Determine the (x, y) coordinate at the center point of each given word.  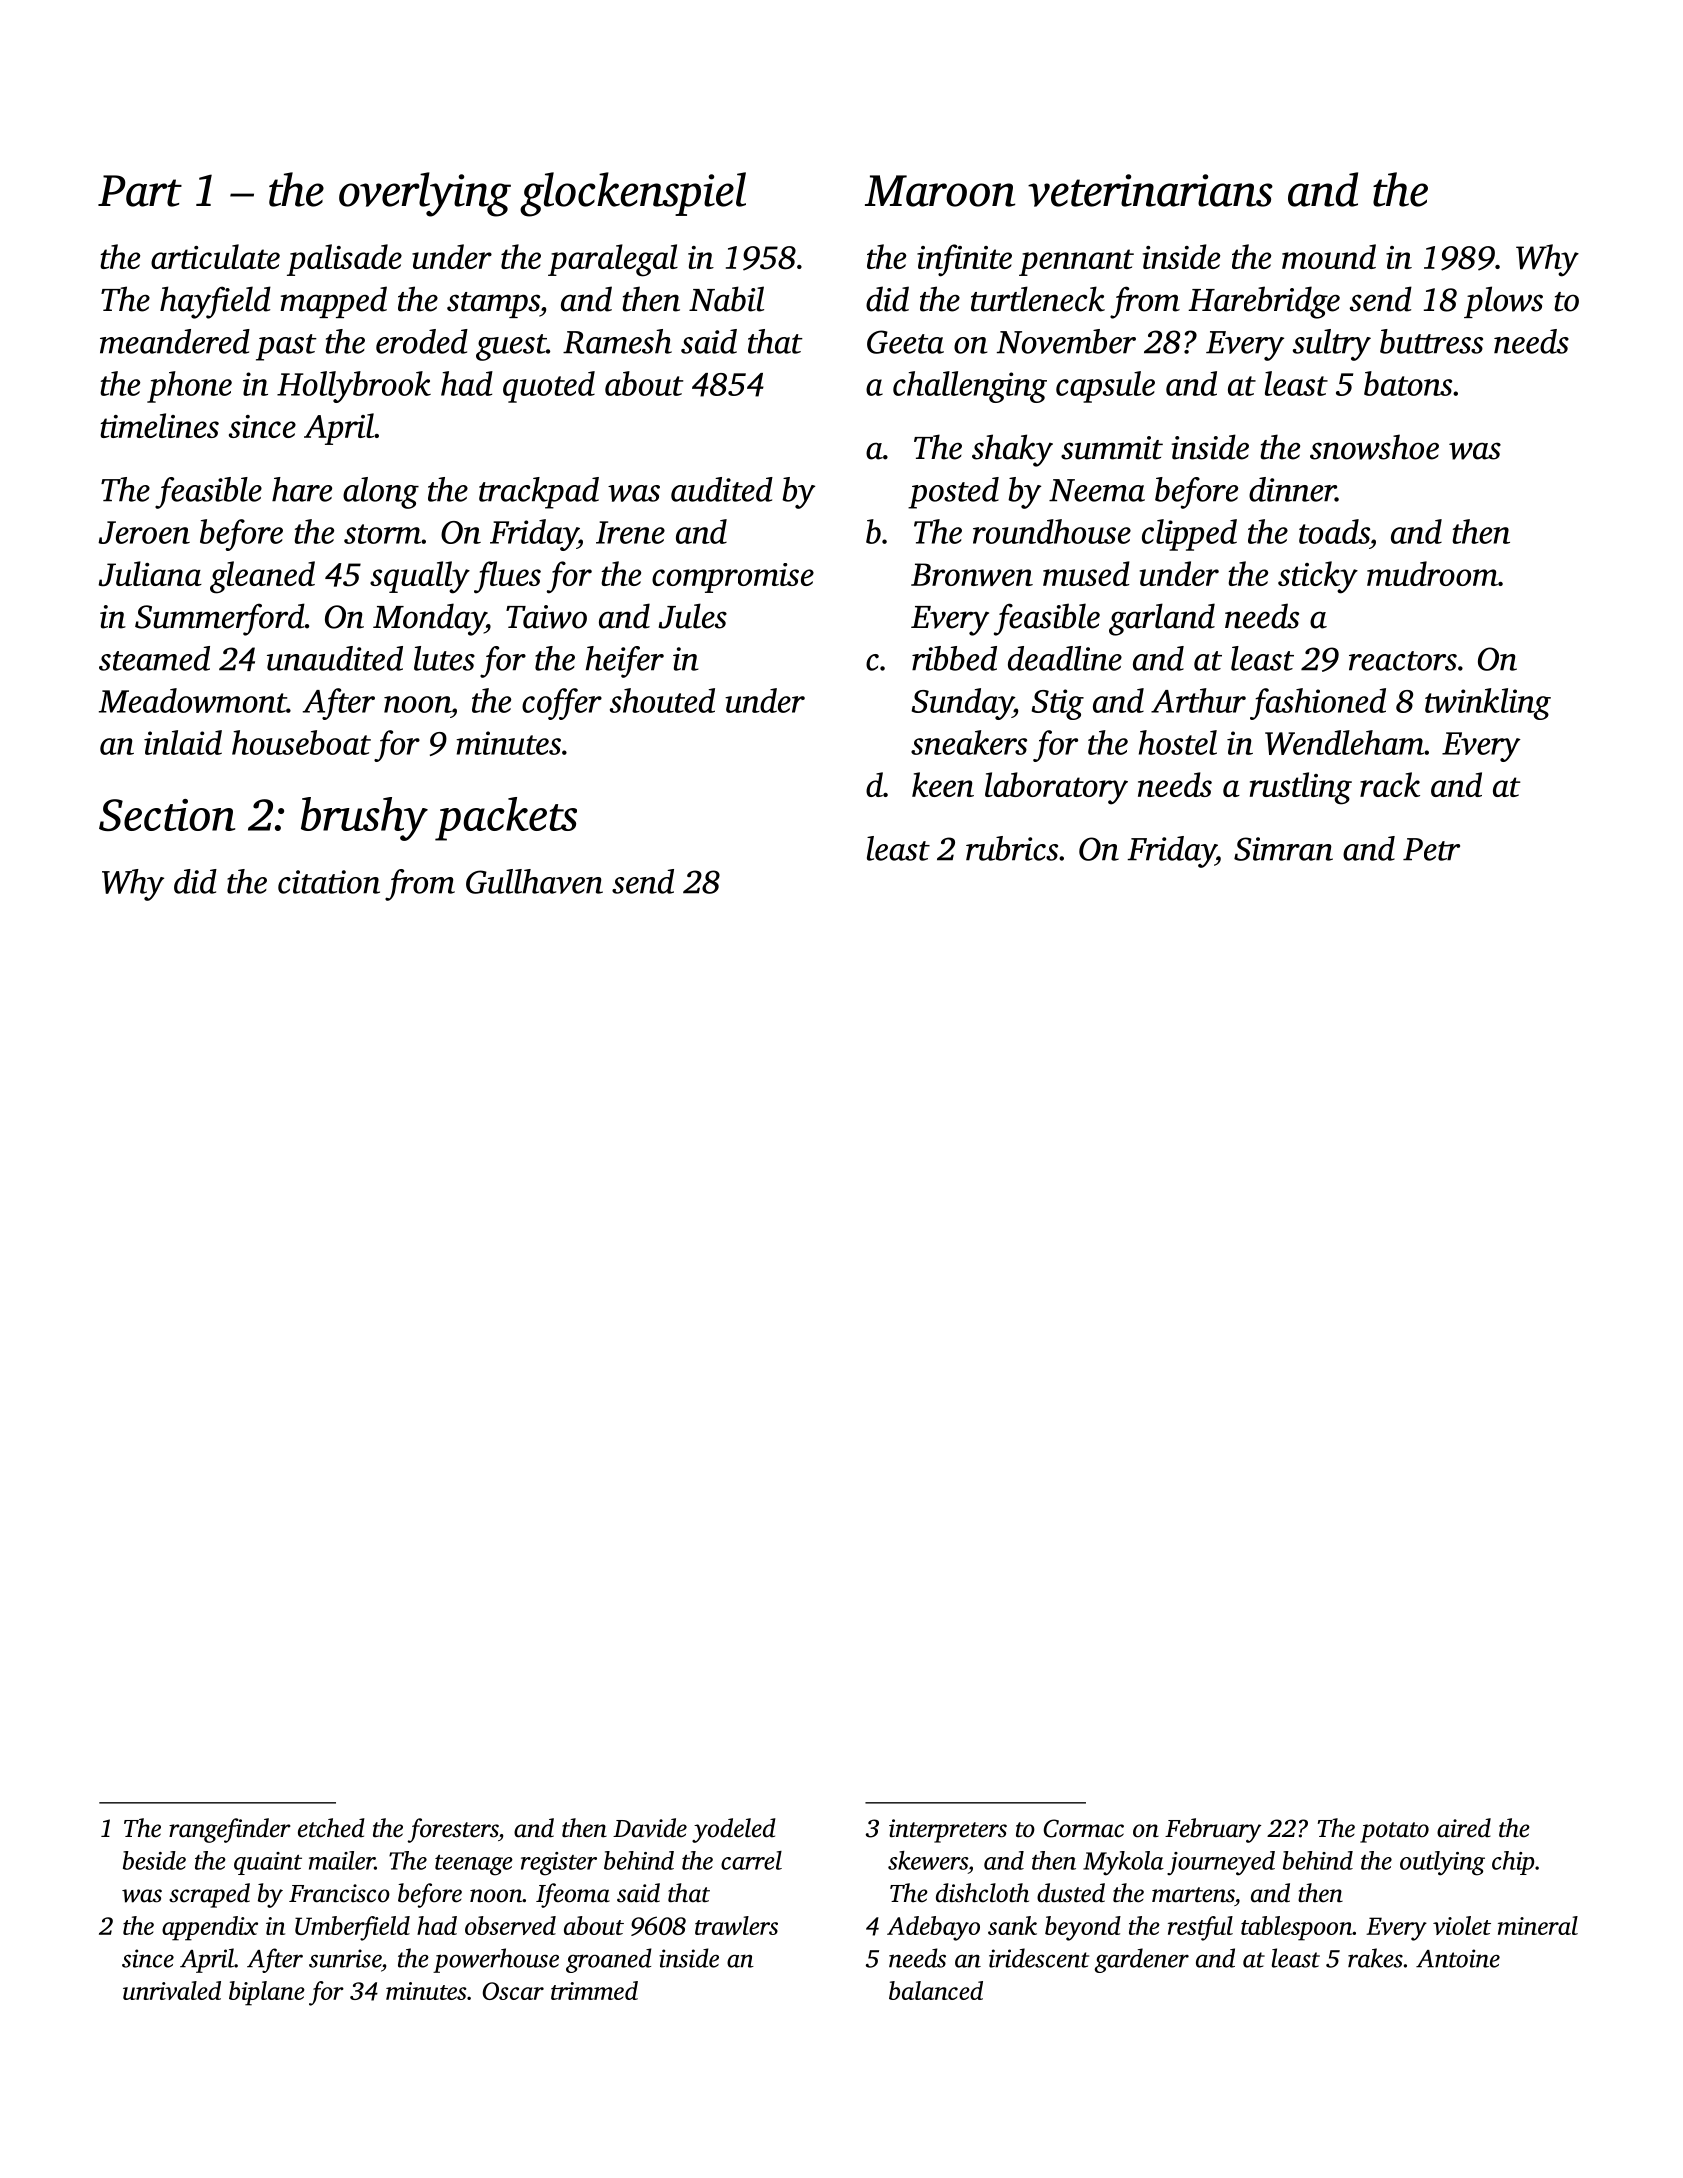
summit (1112, 448)
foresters (453, 1830)
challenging (970, 387)
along (381, 493)
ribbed (954, 658)
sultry (1332, 345)
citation (329, 882)
